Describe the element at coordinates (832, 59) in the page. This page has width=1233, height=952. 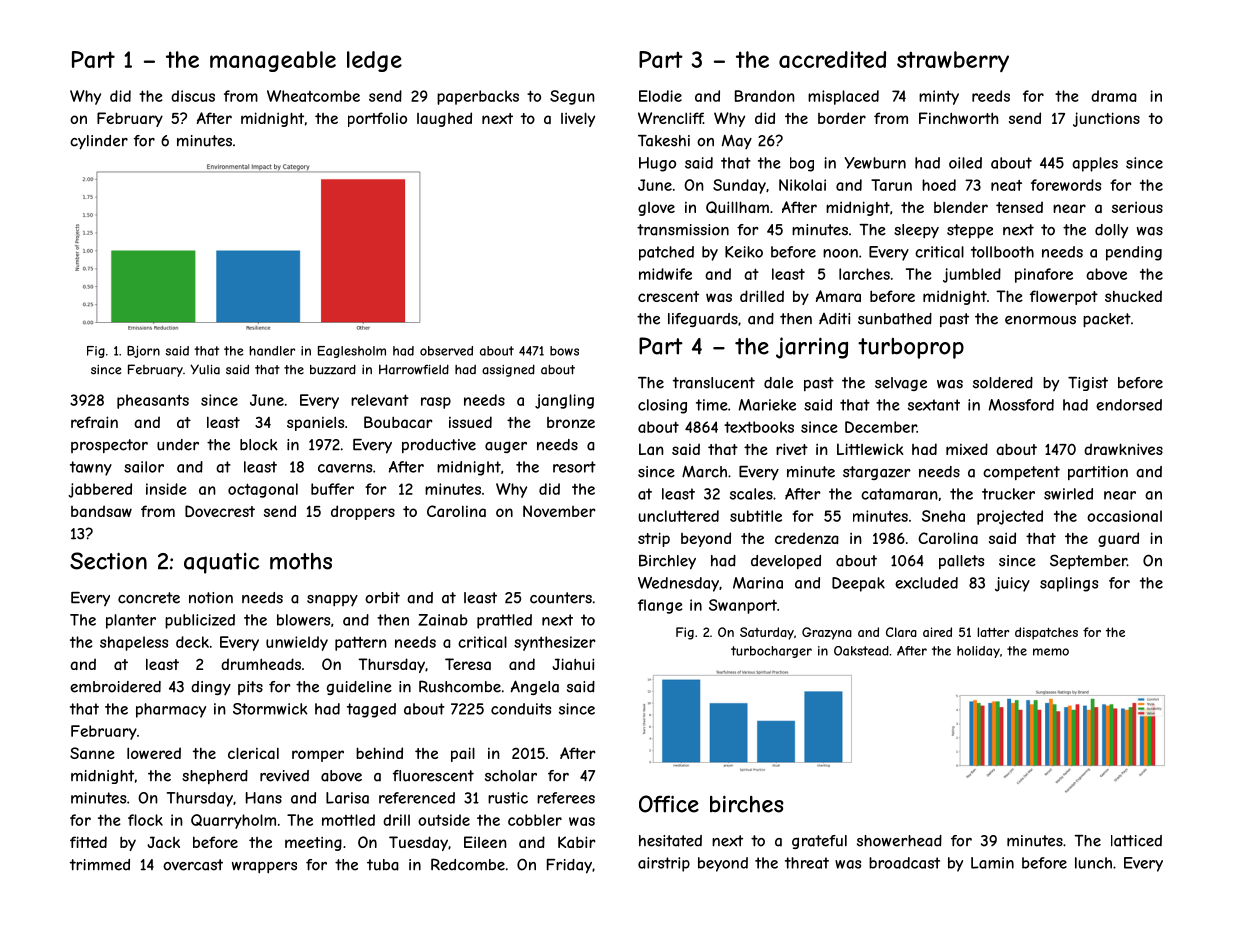
I see `accredited` at that location.
